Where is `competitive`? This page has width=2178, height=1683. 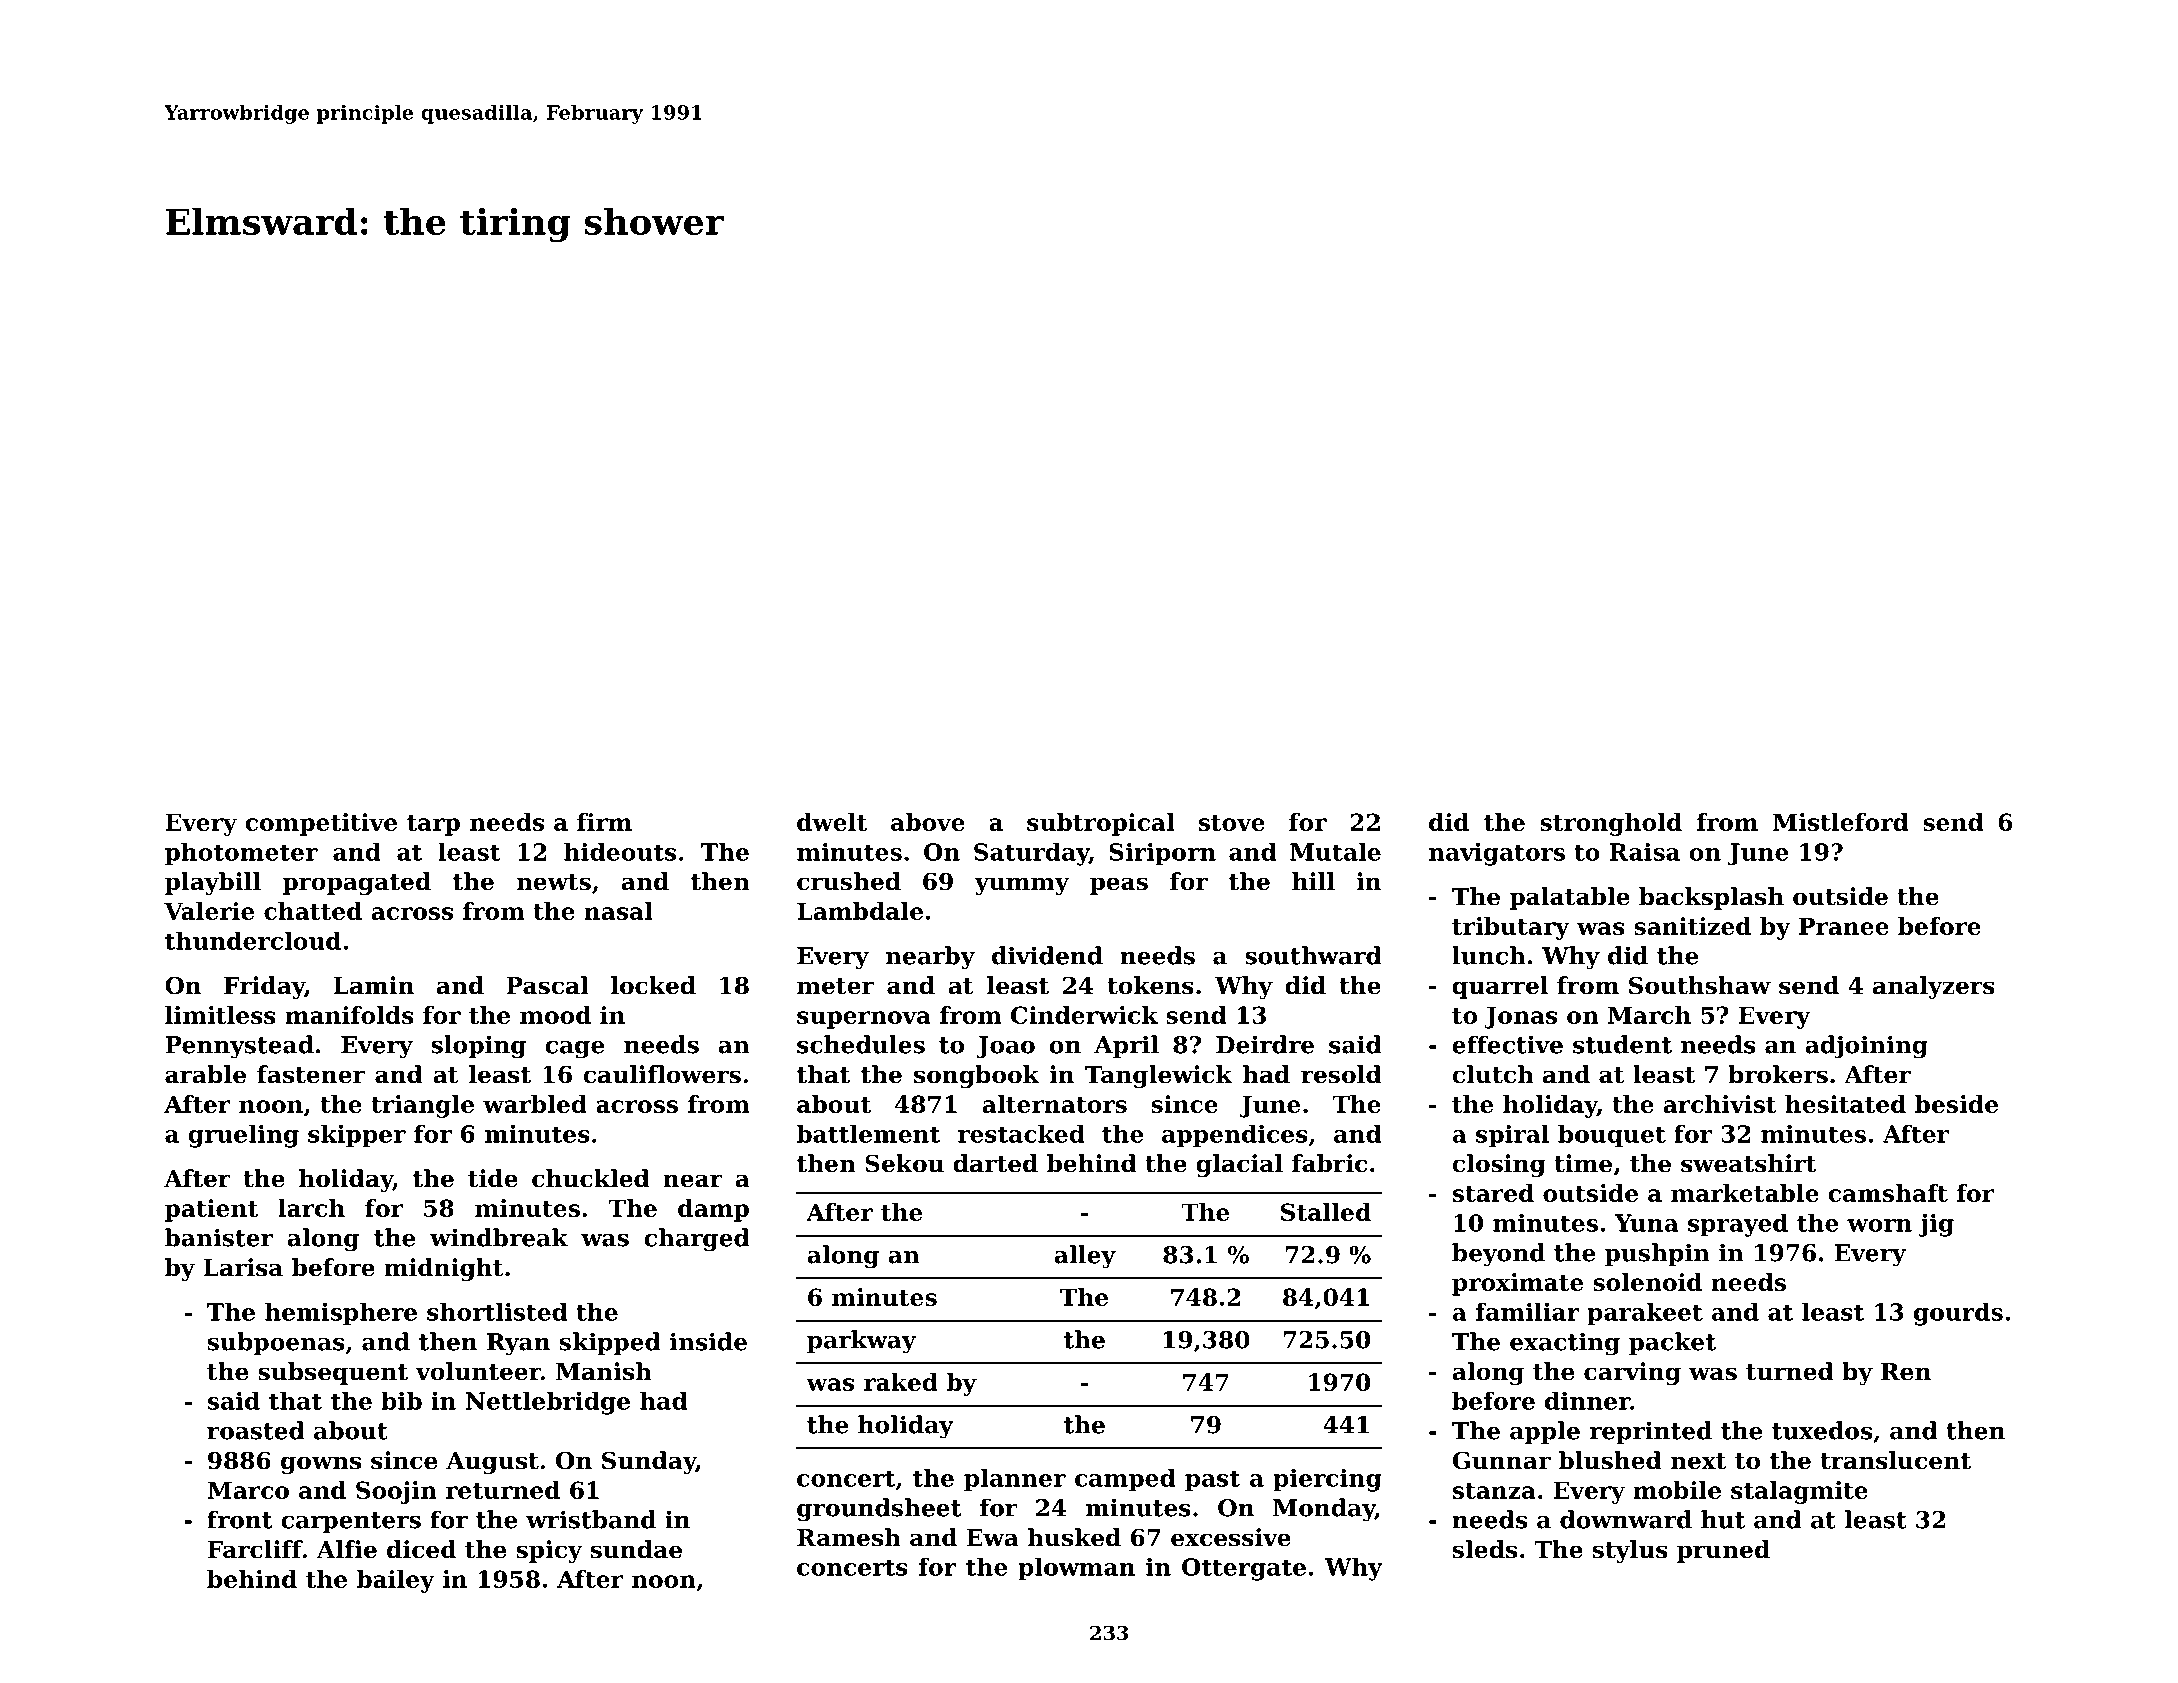 competitive is located at coordinates (321, 824).
